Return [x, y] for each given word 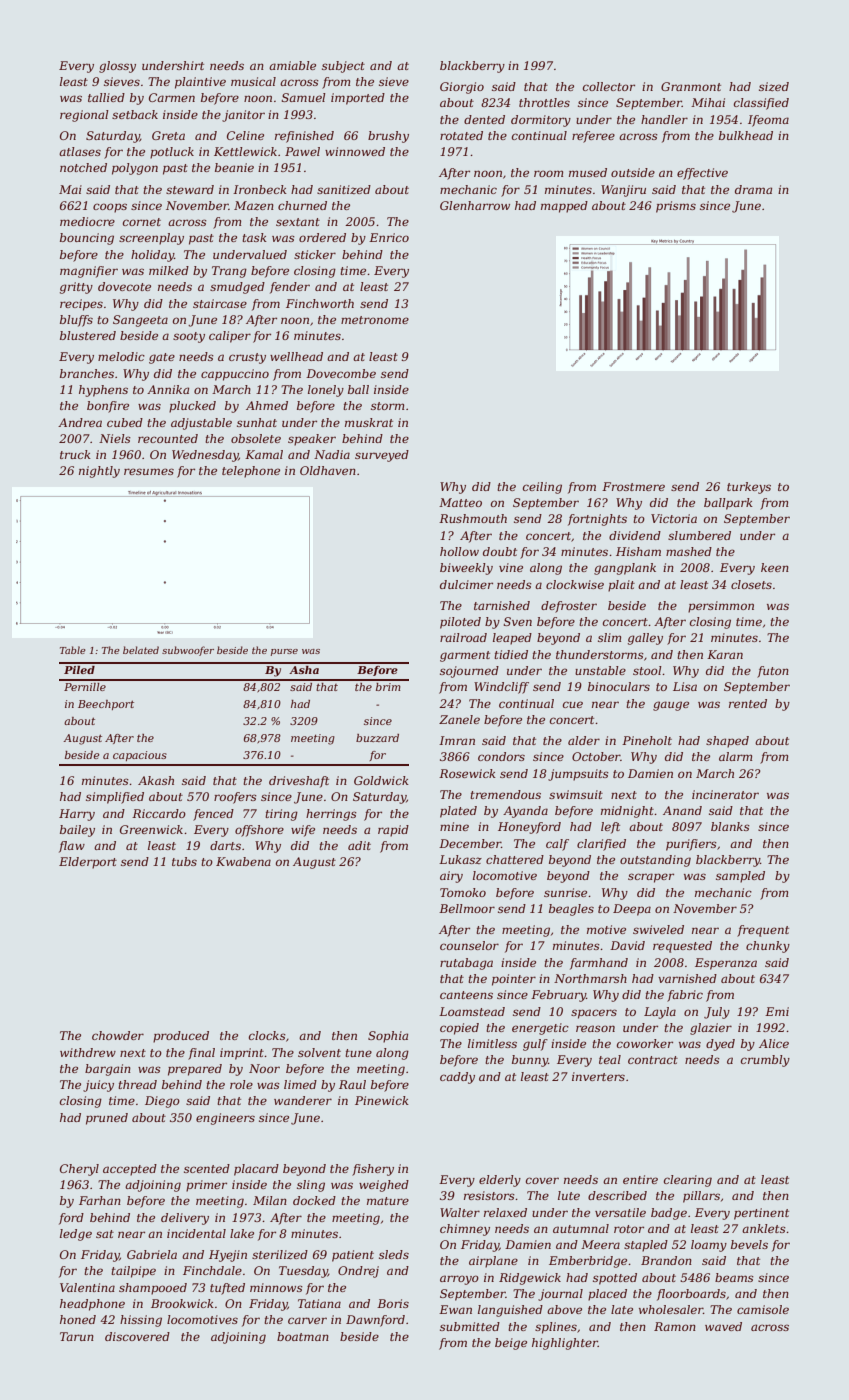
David [627, 945]
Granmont [691, 86]
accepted [130, 1170]
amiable [292, 65]
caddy [457, 1078]
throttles [544, 102]
